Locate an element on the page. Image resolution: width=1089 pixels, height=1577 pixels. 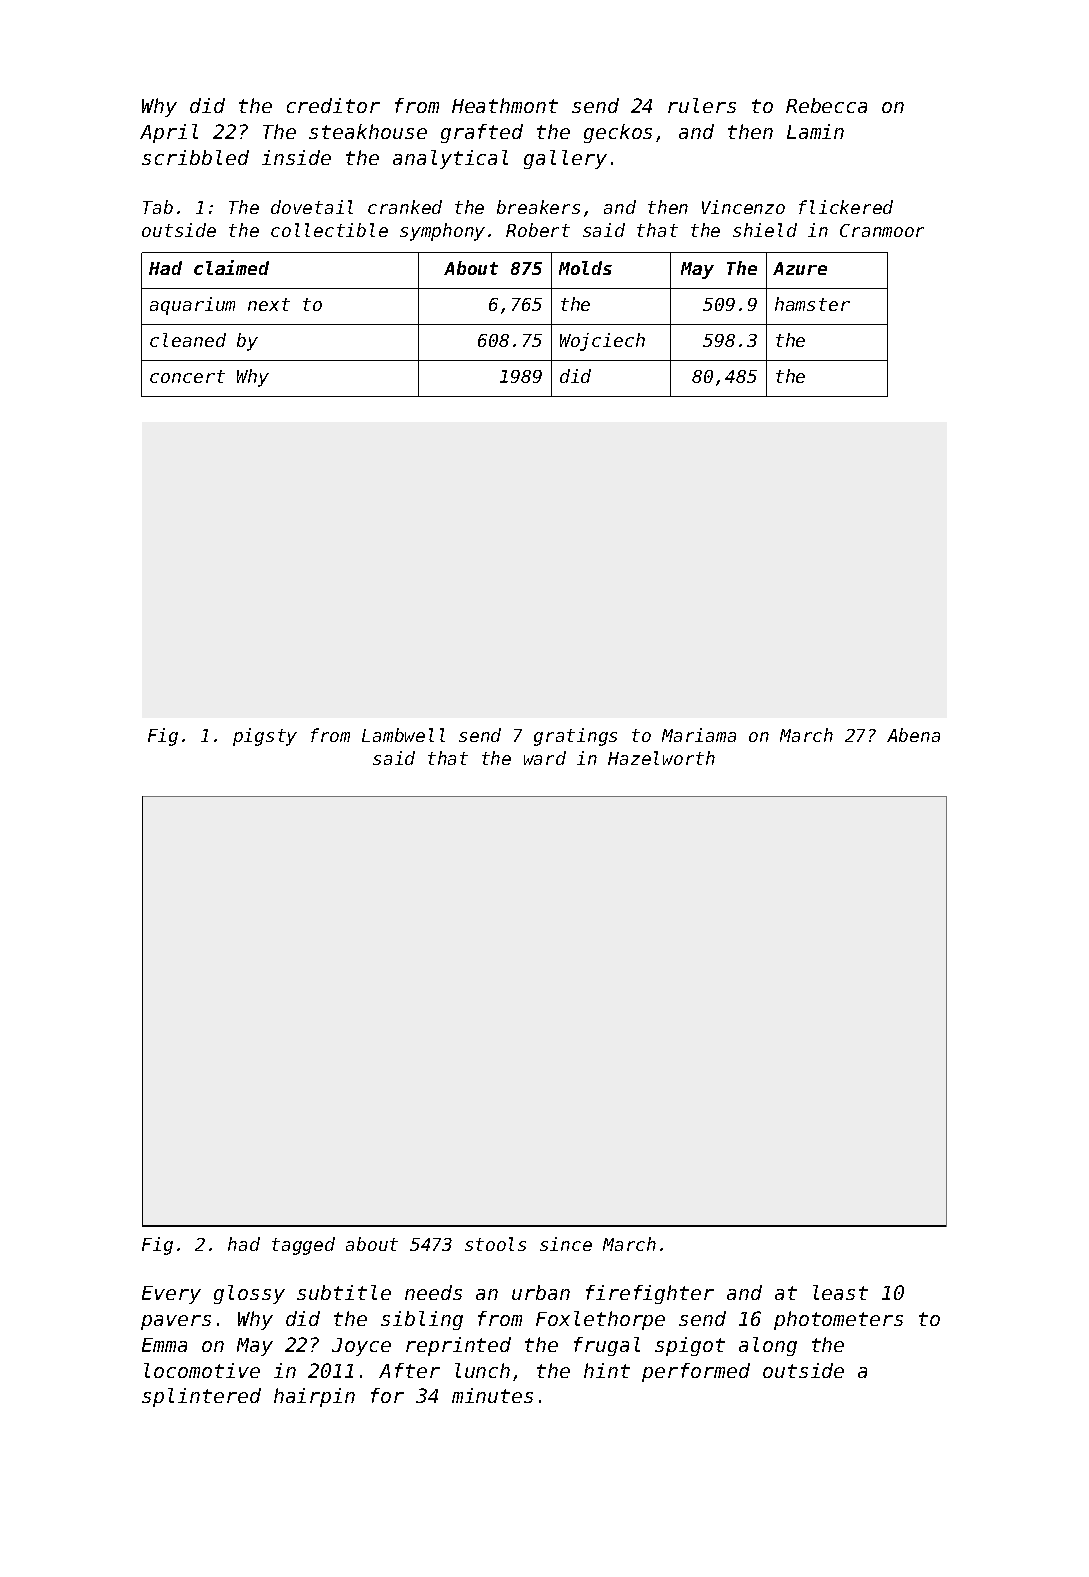
Joyce is located at coordinates (361, 1347).
